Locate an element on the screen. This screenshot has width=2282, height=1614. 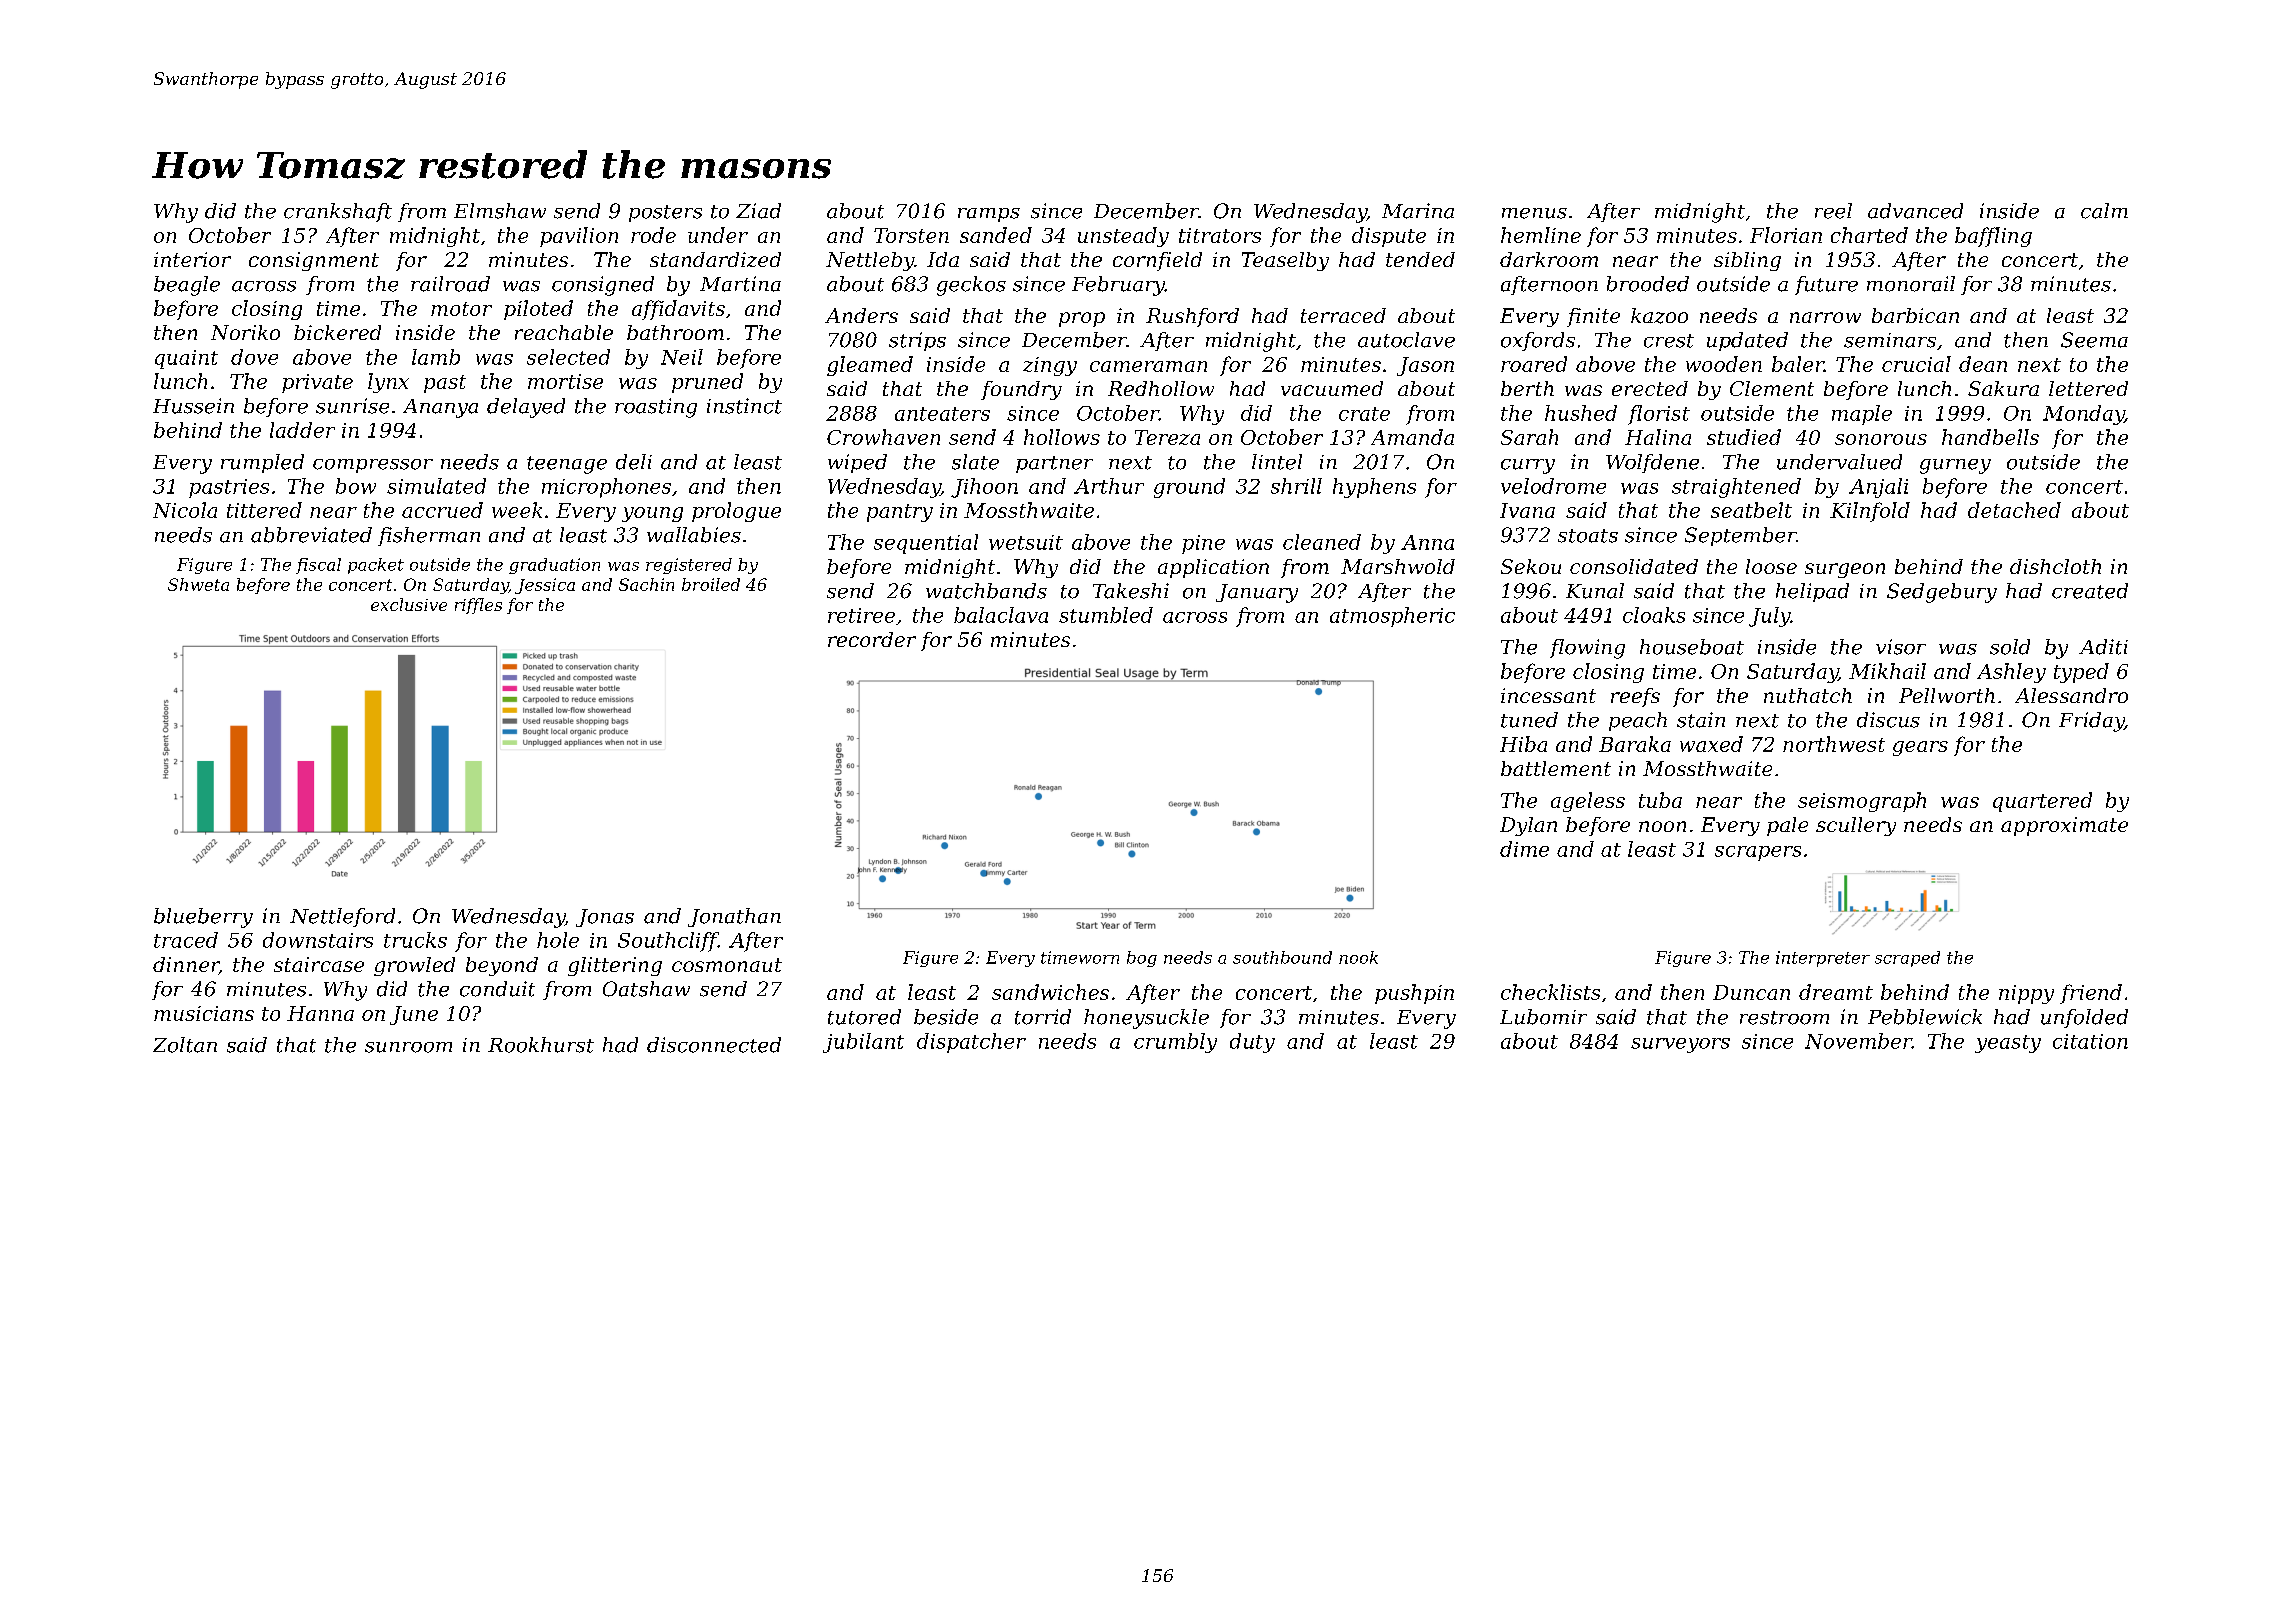
retiree is located at coordinates (861, 615).
